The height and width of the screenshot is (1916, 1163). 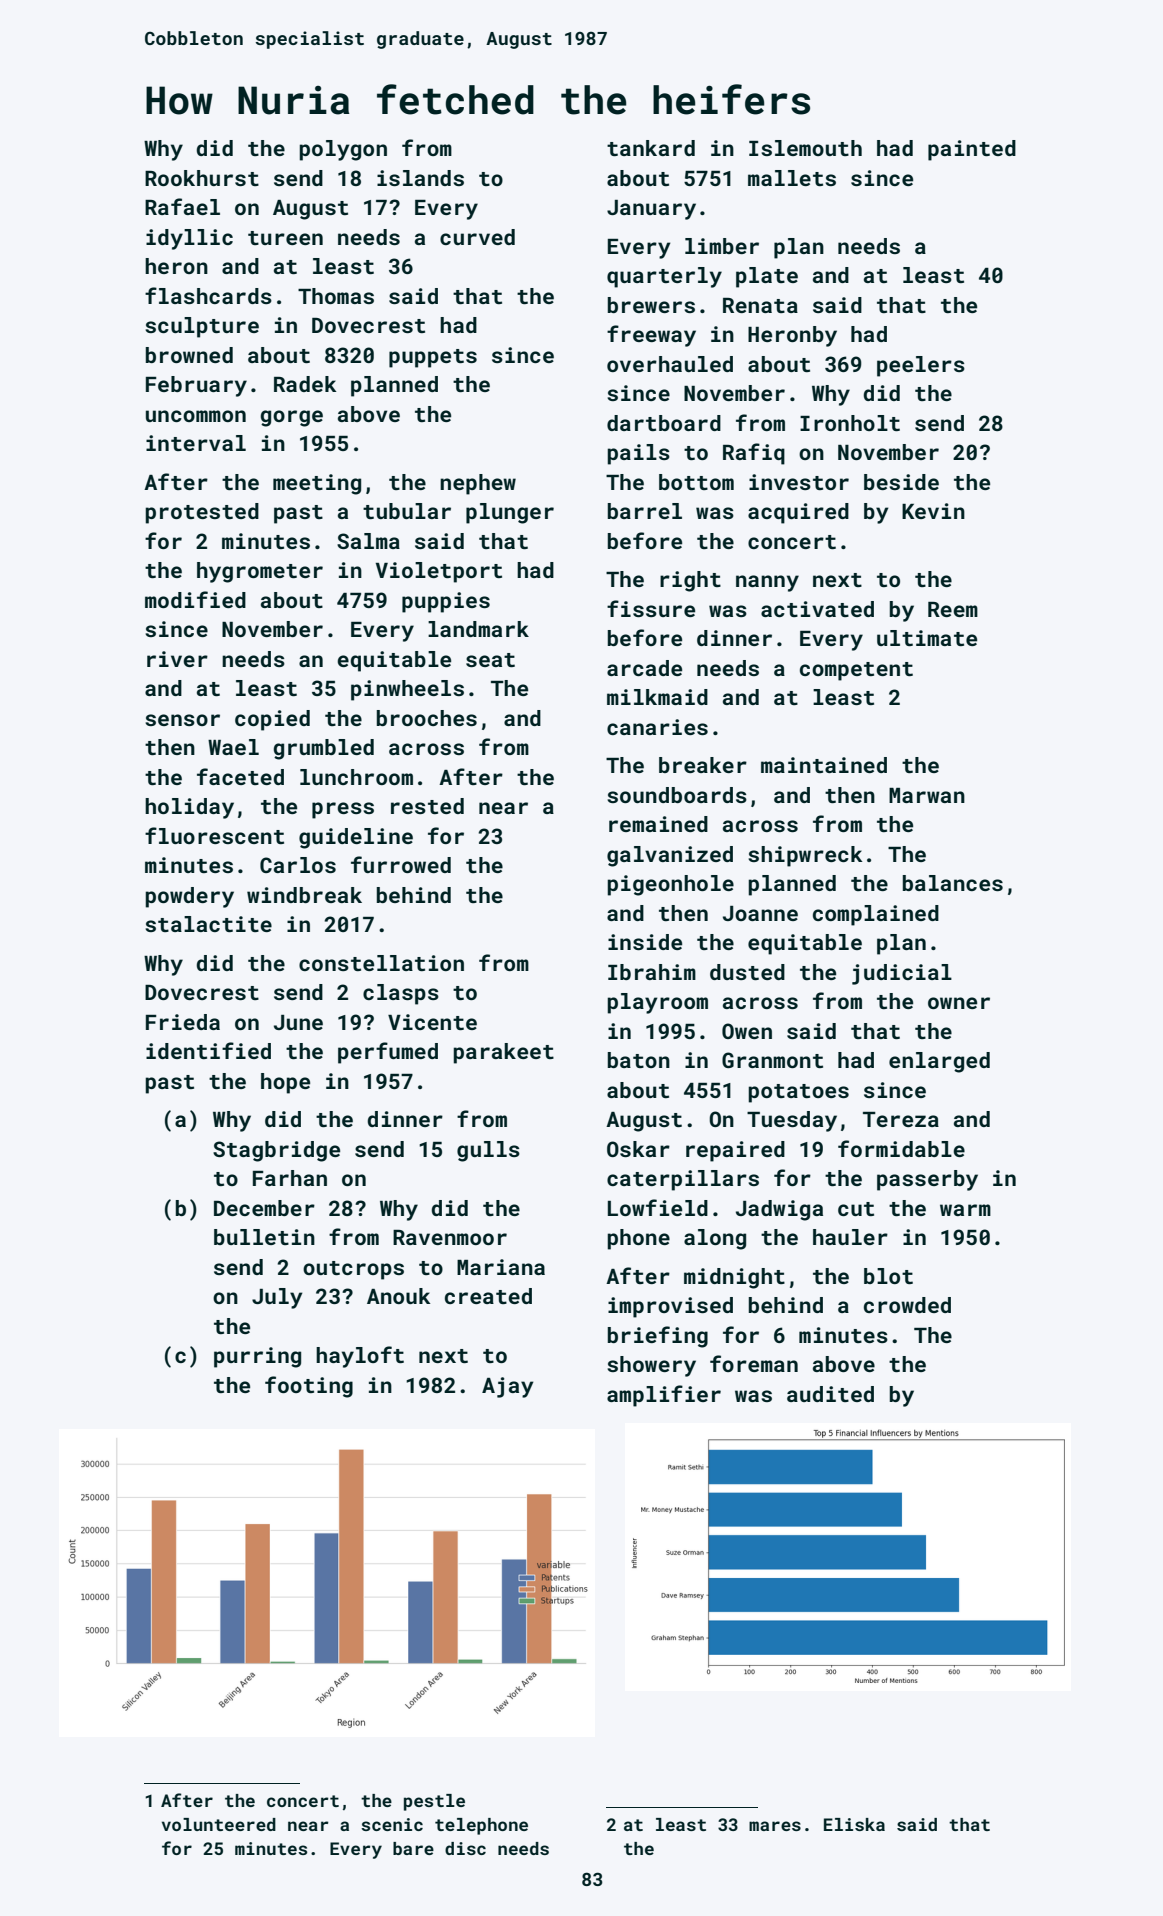 I want to click on tureen, so click(x=285, y=238).
